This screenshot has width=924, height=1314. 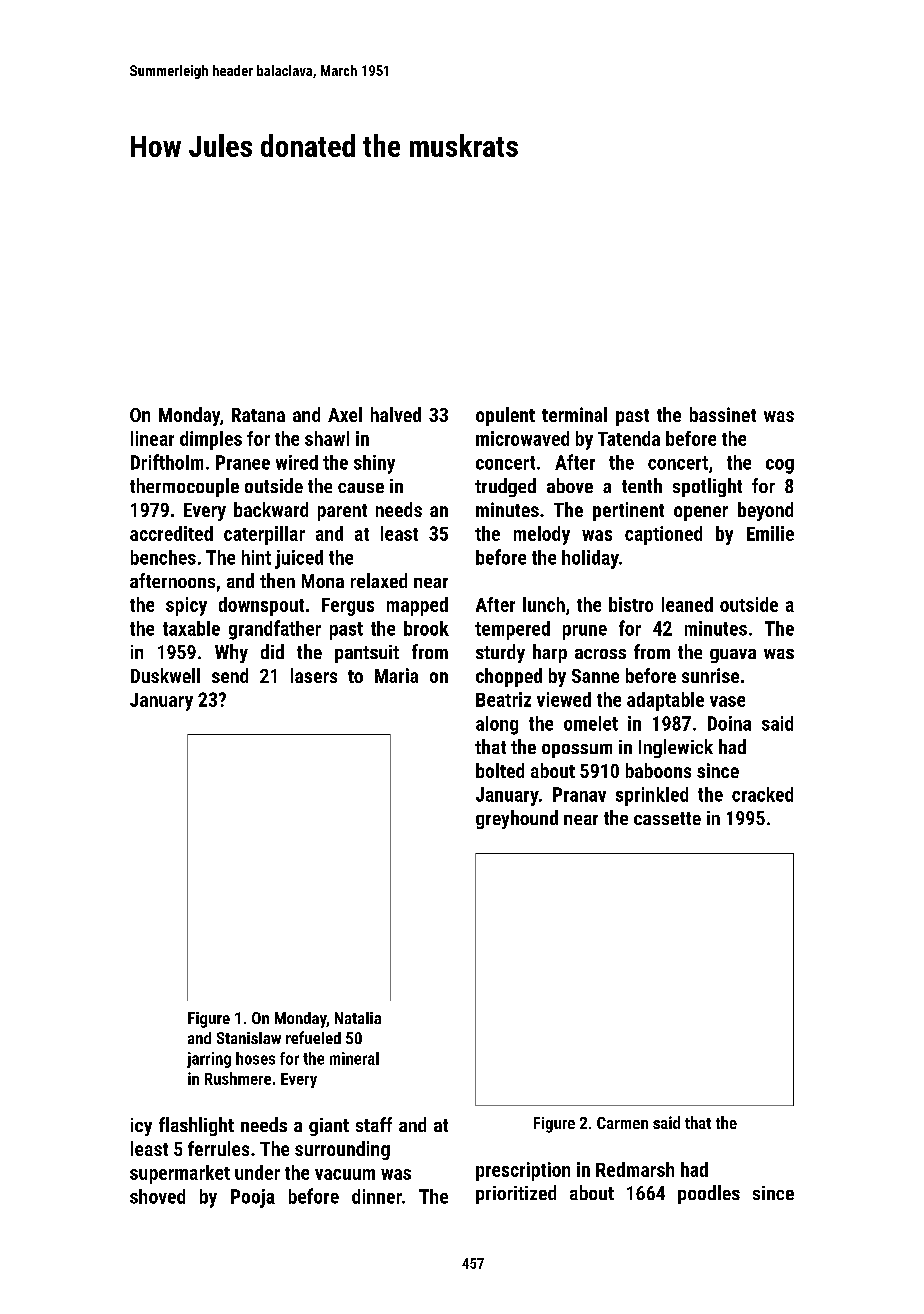 What do you see at coordinates (238, 1078) in the screenshot?
I see `Rushmere` at bounding box center [238, 1078].
